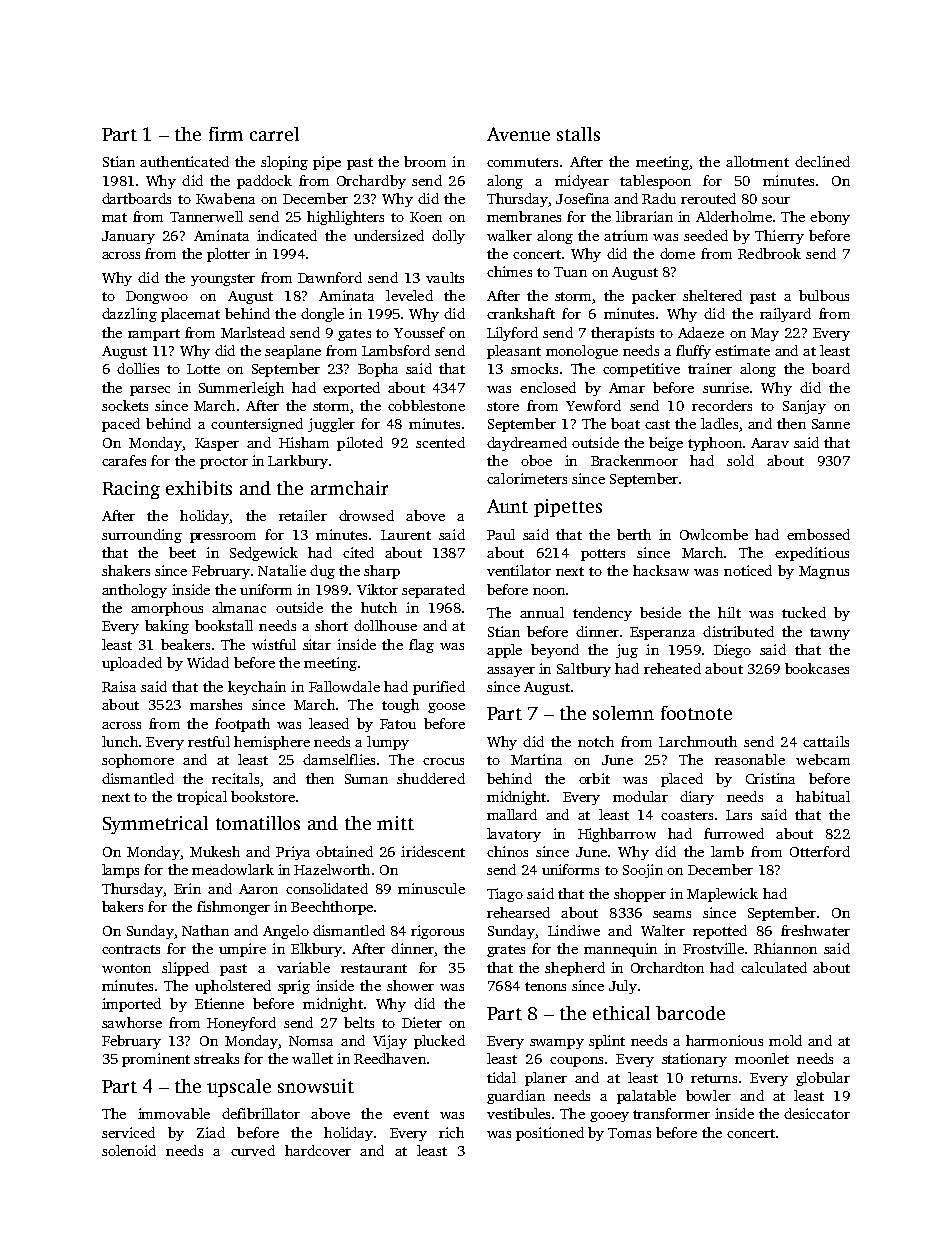 The image size is (952, 1233). What do you see at coordinates (410, 985) in the screenshot?
I see `shower` at bounding box center [410, 985].
